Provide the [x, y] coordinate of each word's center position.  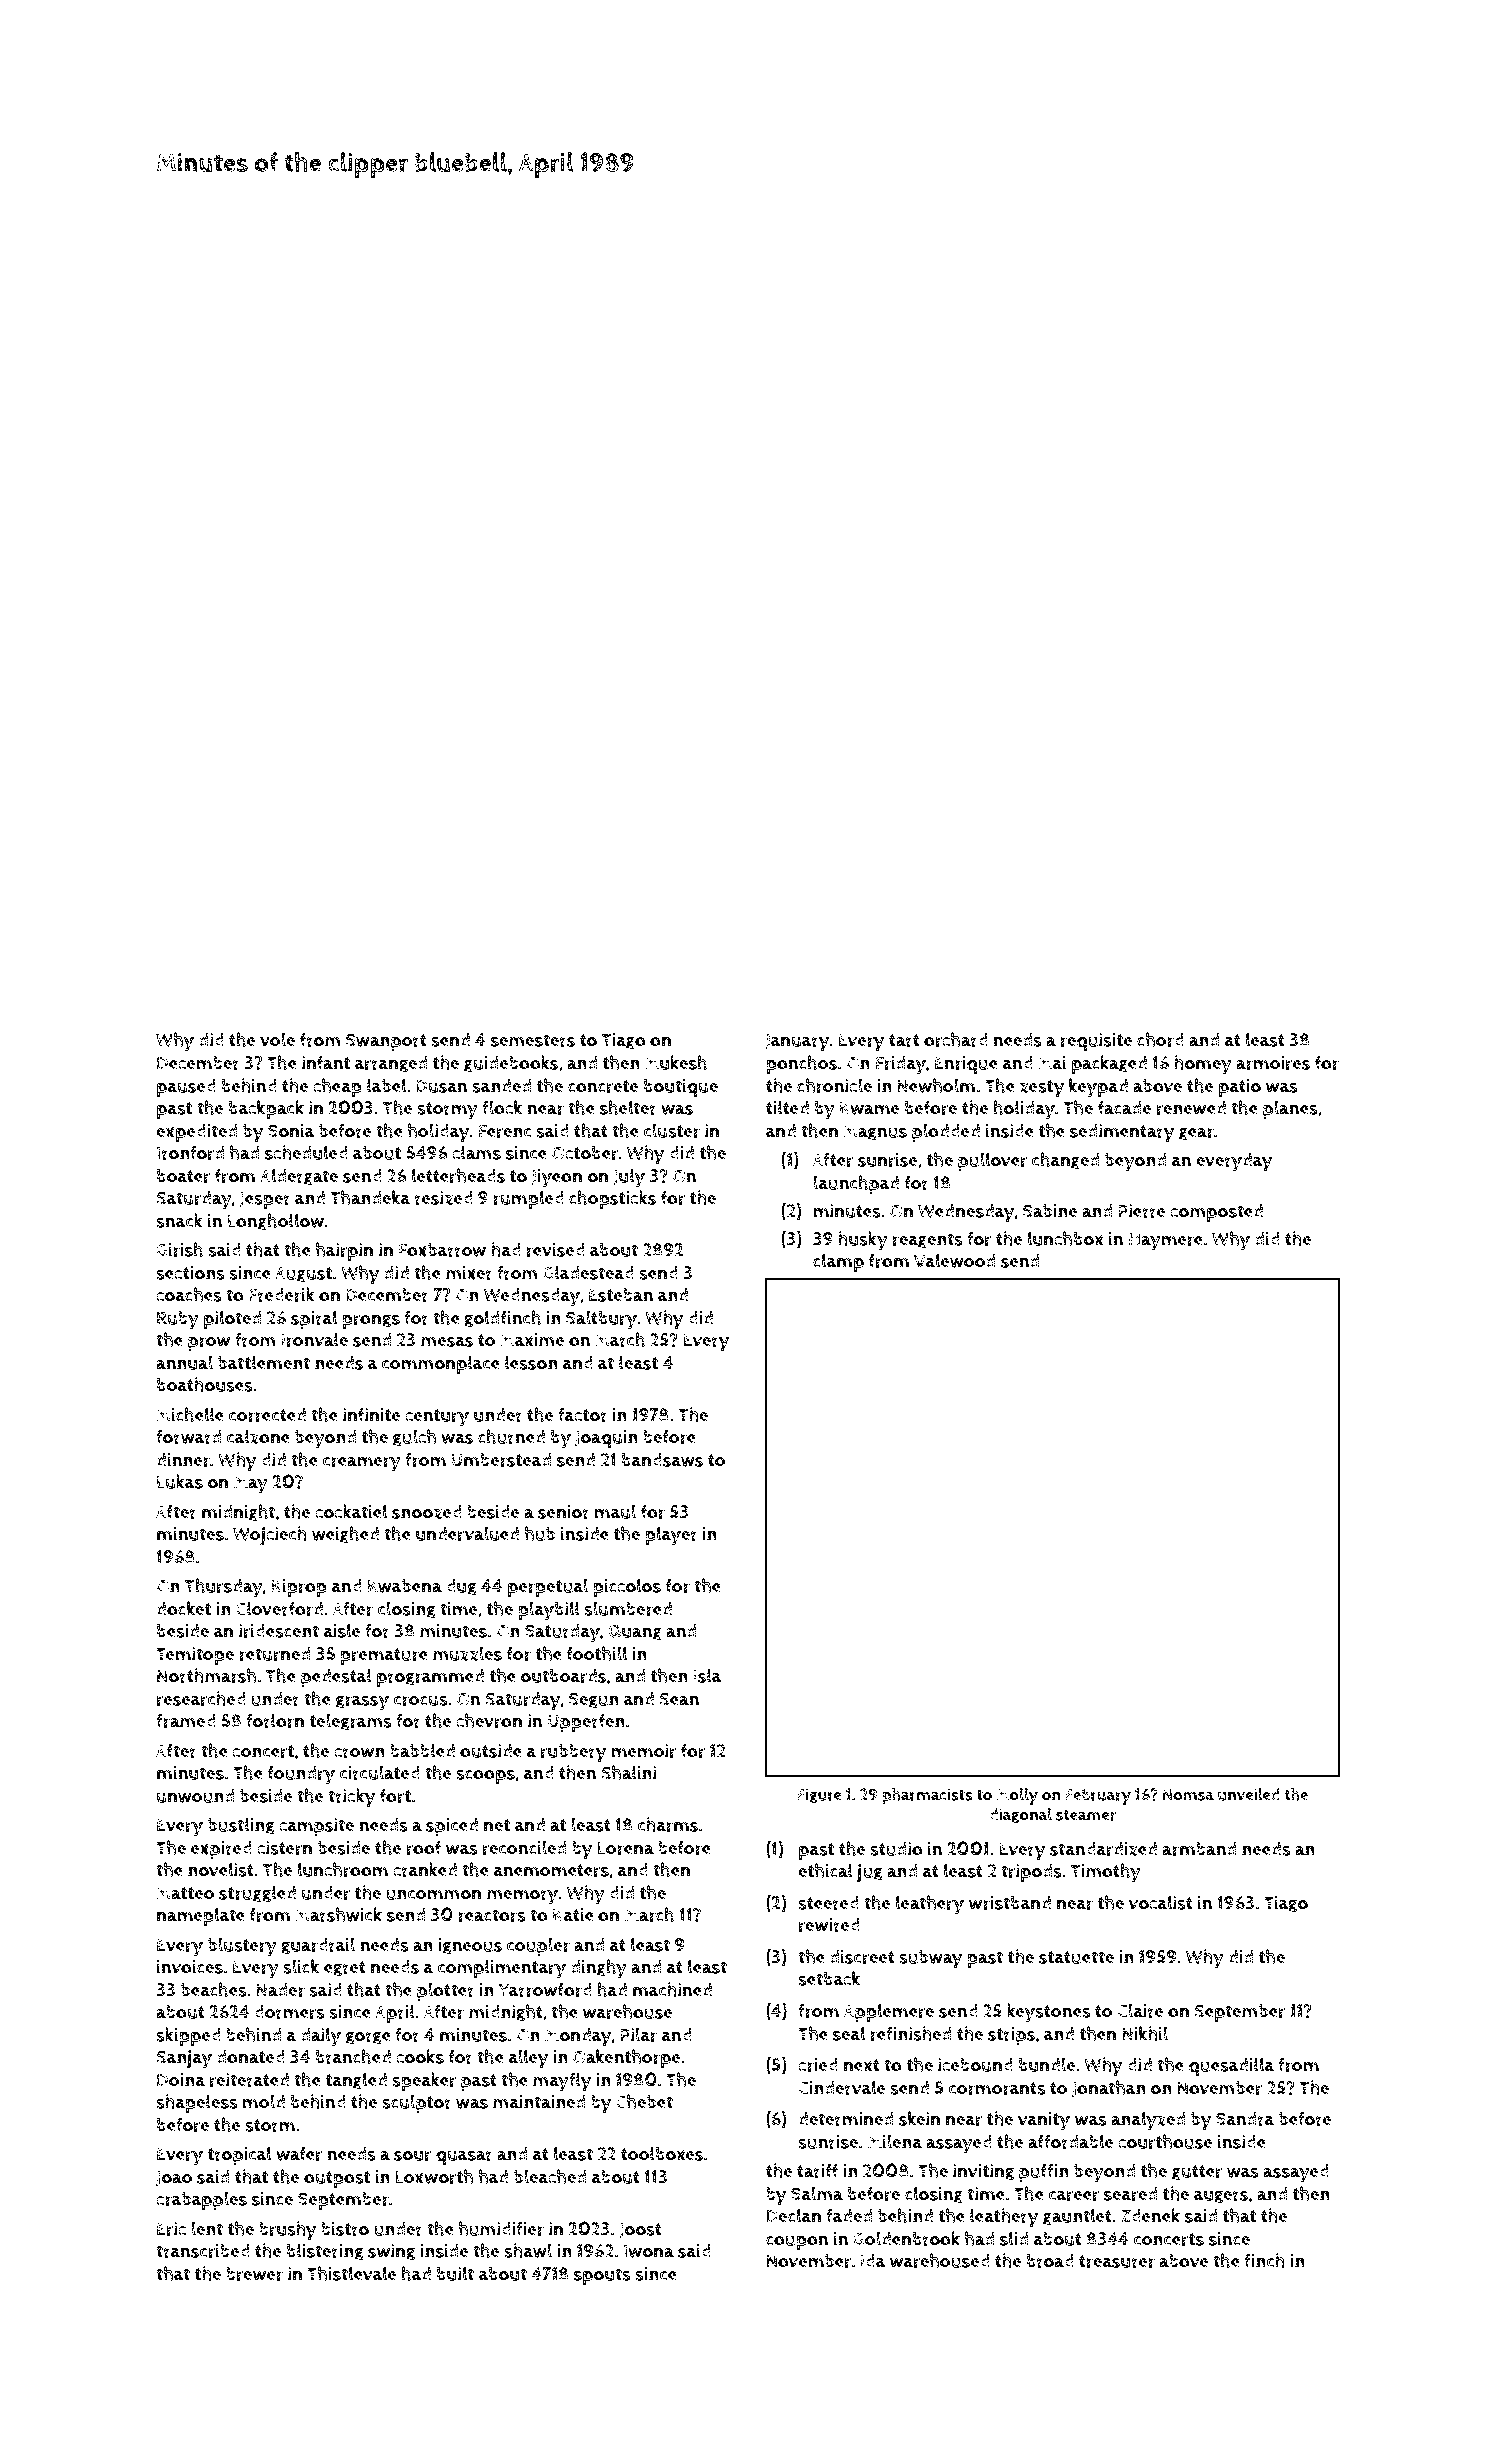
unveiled [1249, 1794]
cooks [420, 2056]
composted [1216, 1213]
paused [186, 1088]
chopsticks [612, 1199]
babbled [422, 1750]
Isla [707, 1675]
